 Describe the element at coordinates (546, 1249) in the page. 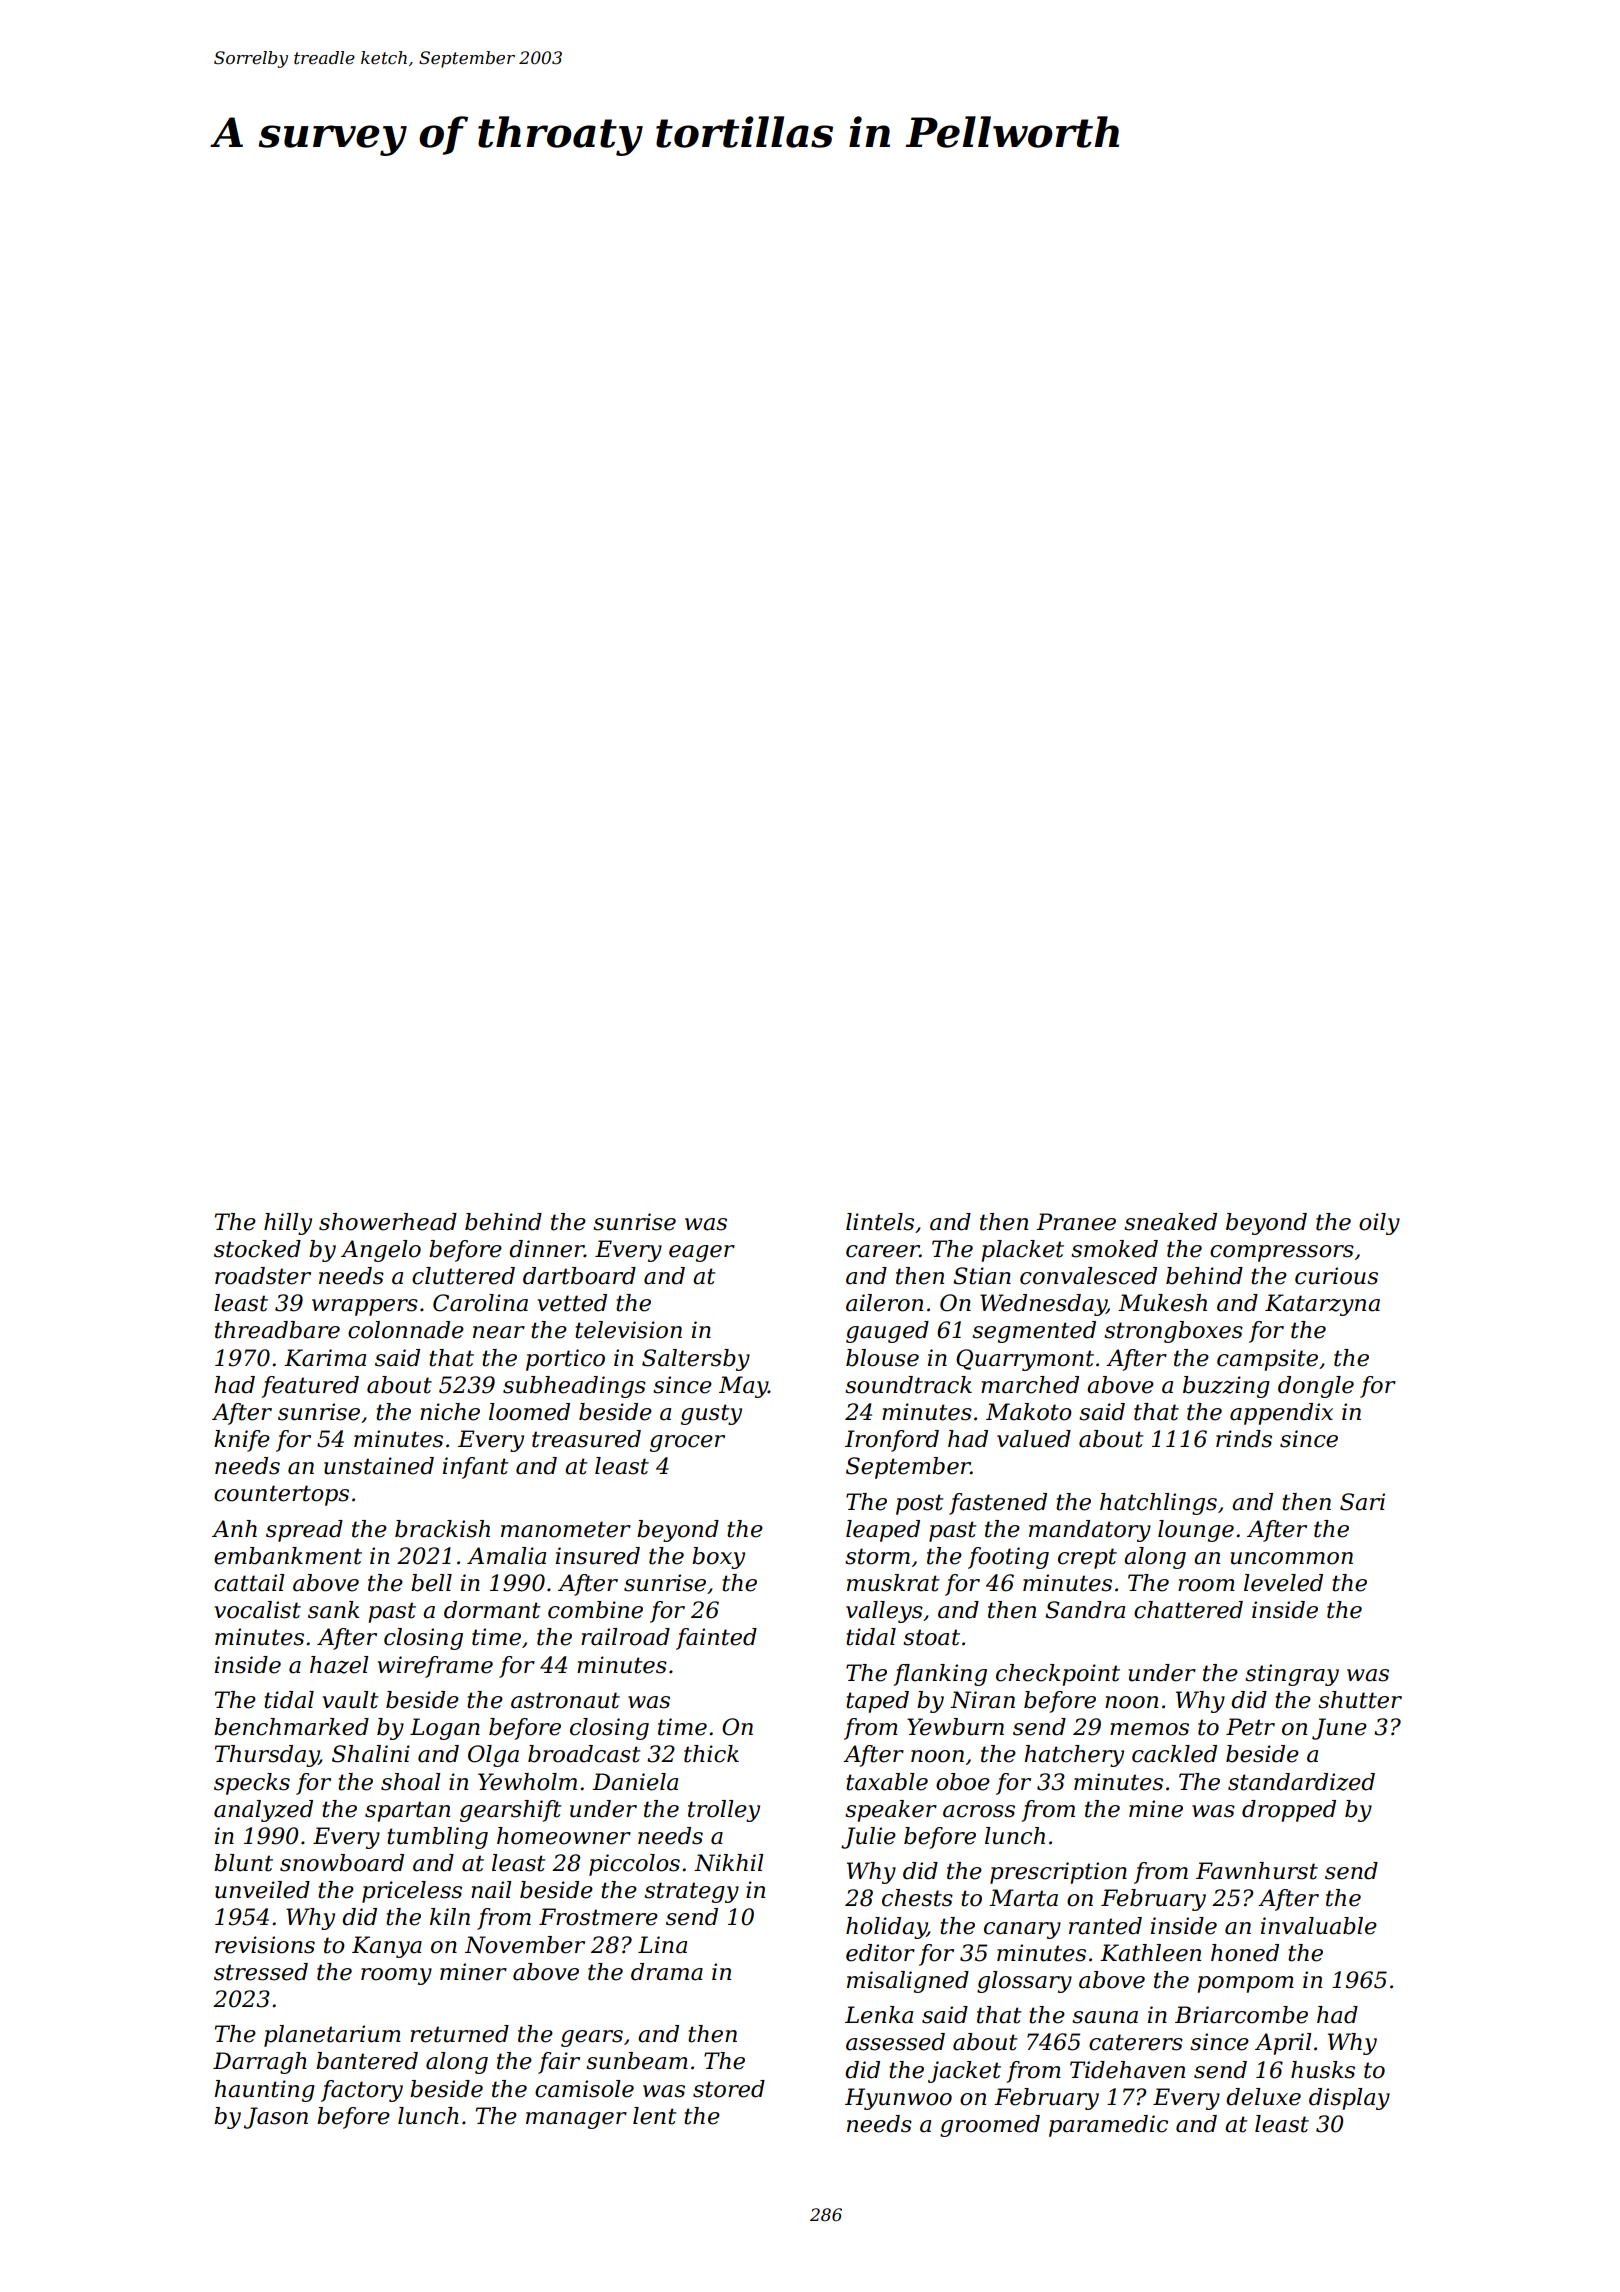

I see `dinner` at that location.
